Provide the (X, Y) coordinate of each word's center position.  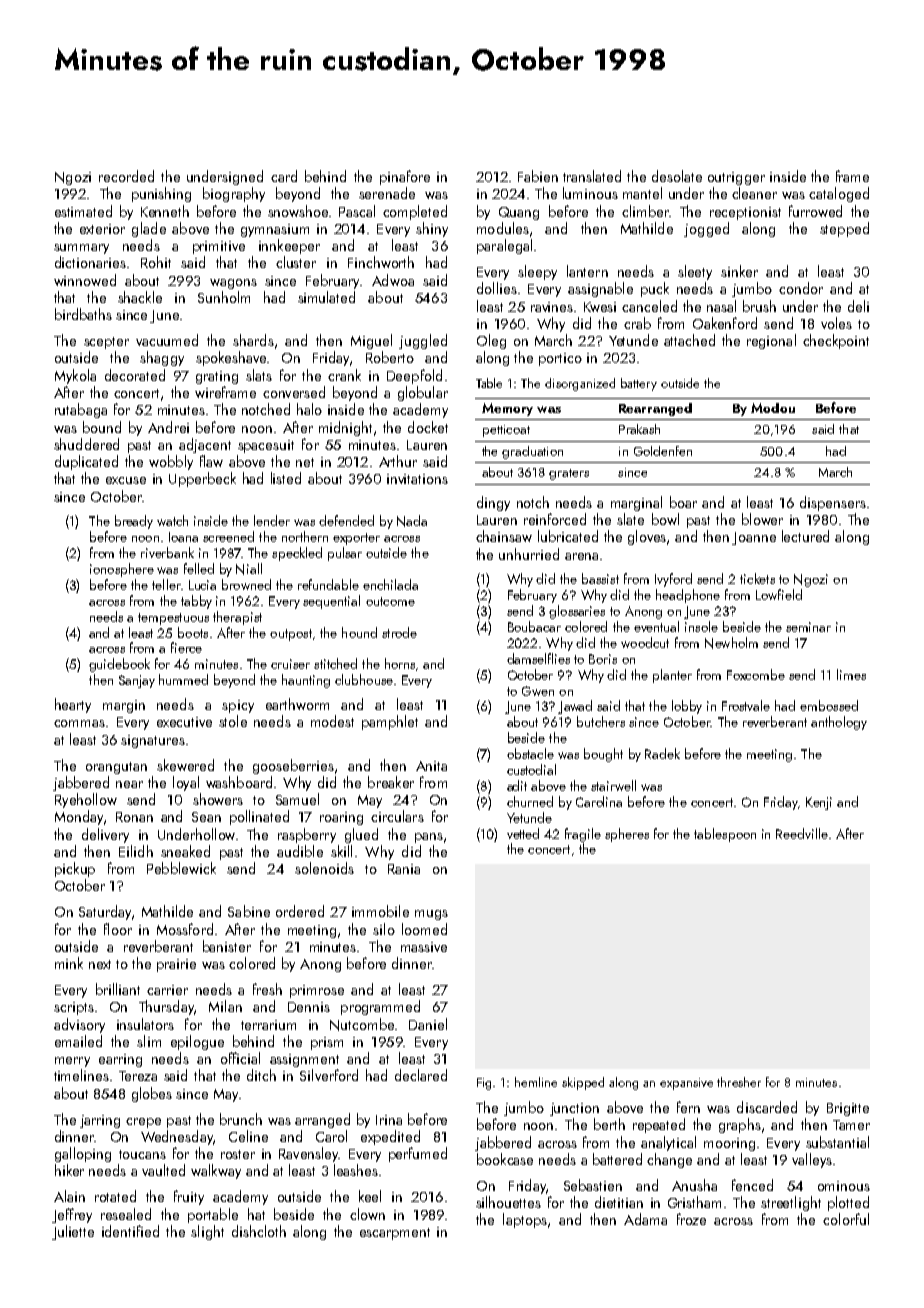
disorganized (580, 384)
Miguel (371, 341)
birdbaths (83, 314)
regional (771, 341)
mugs (431, 915)
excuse (126, 480)
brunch (241, 1119)
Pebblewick (181, 868)
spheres (627, 835)
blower (762, 519)
